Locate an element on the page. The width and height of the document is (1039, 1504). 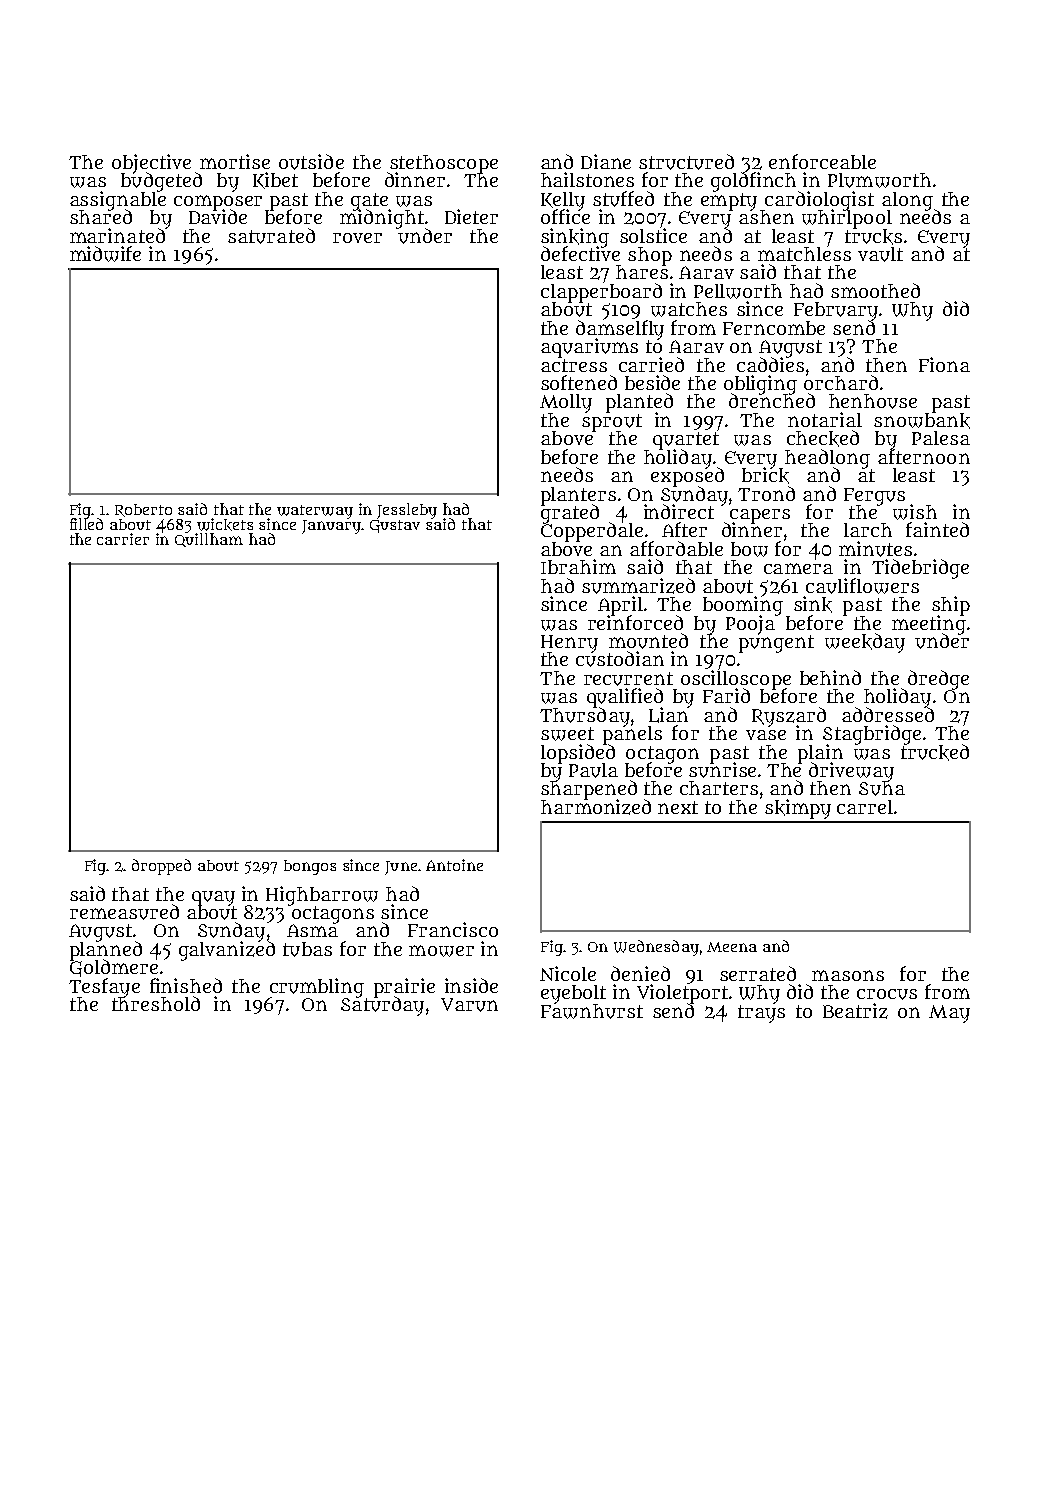
Kelly is located at coordinates (563, 201).
